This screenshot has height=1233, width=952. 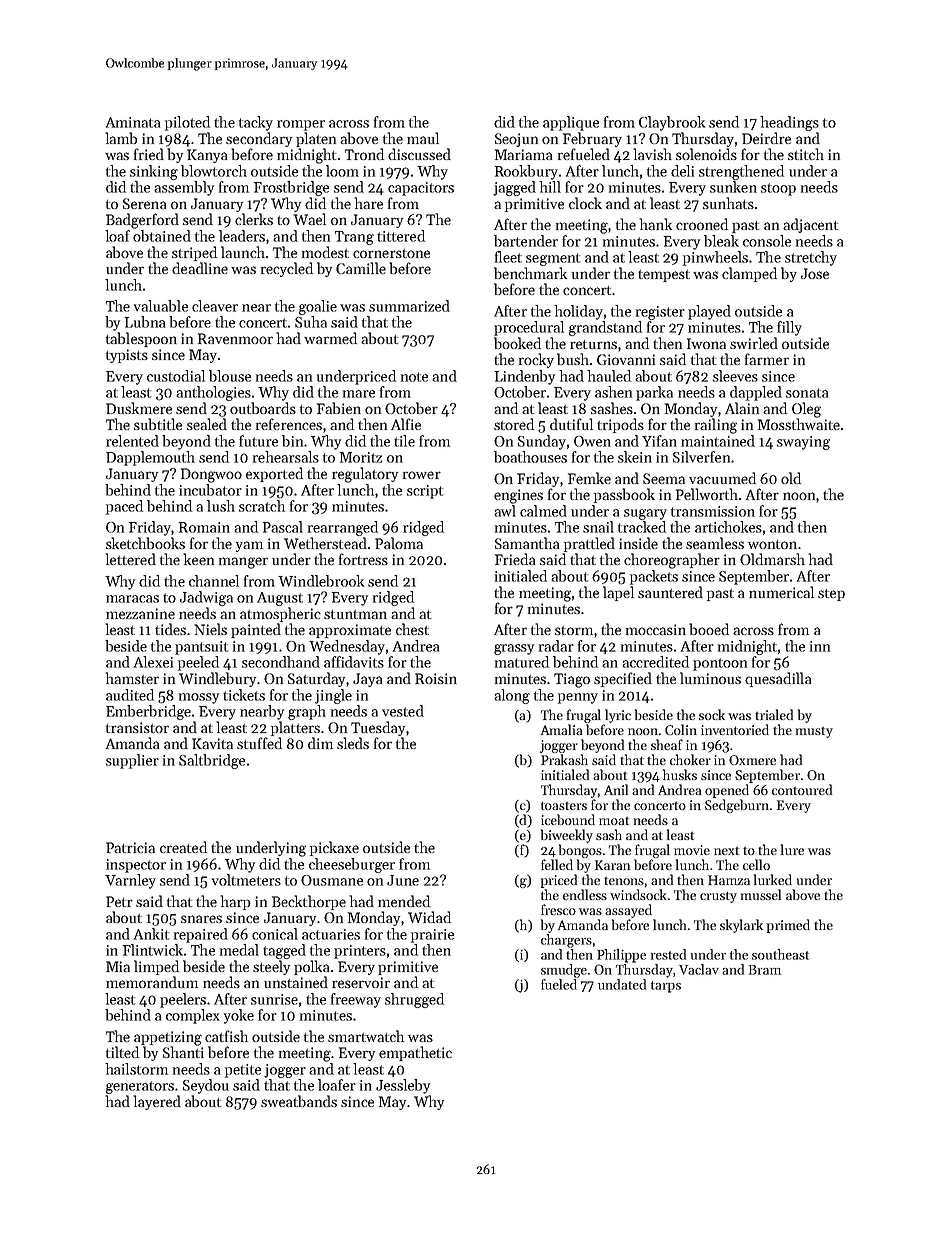 I want to click on catfish, so click(x=226, y=1036).
